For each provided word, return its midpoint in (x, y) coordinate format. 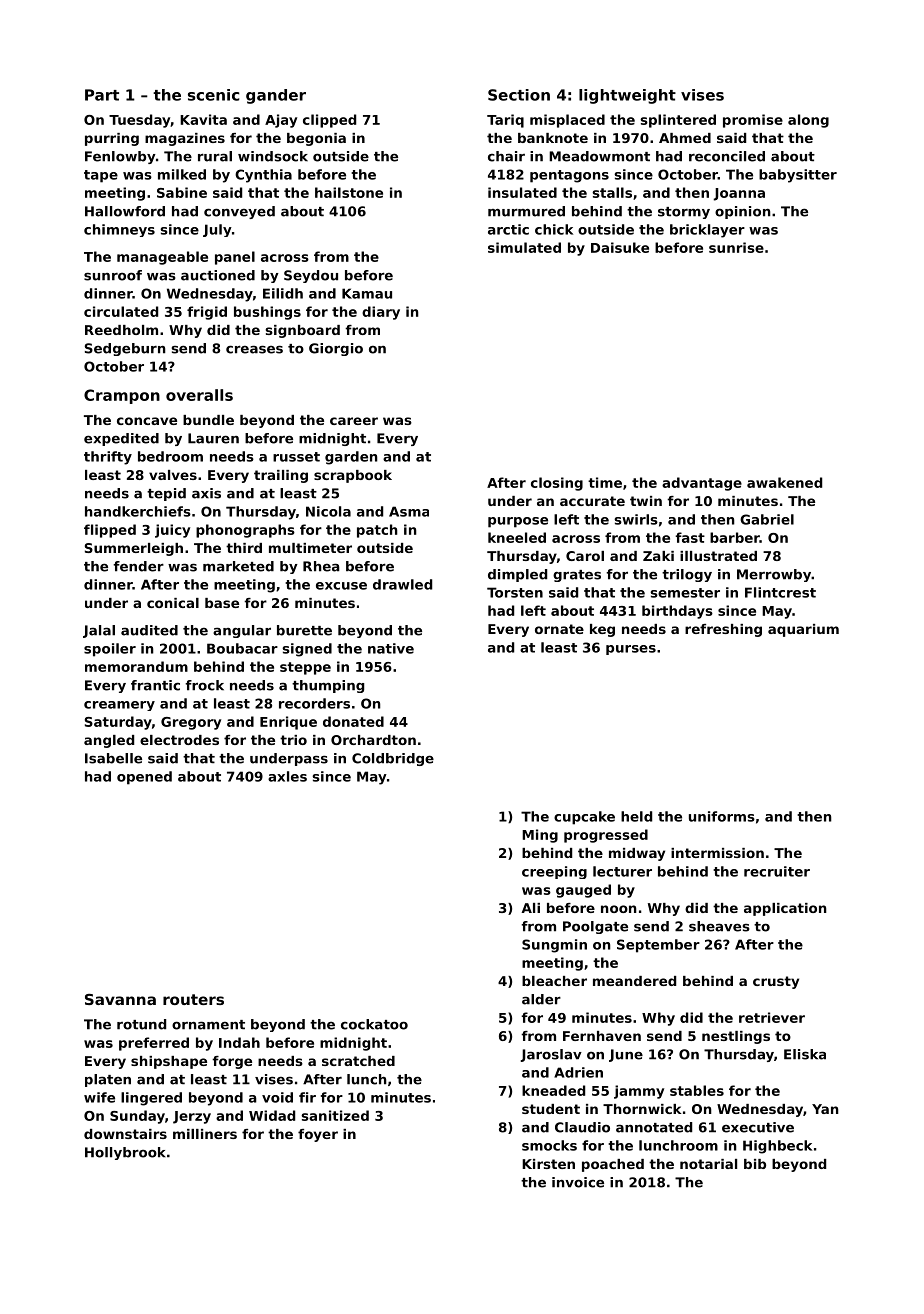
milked (182, 174)
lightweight (627, 96)
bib (755, 1164)
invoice (578, 1182)
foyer (318, 1135)
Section (519, 95)
